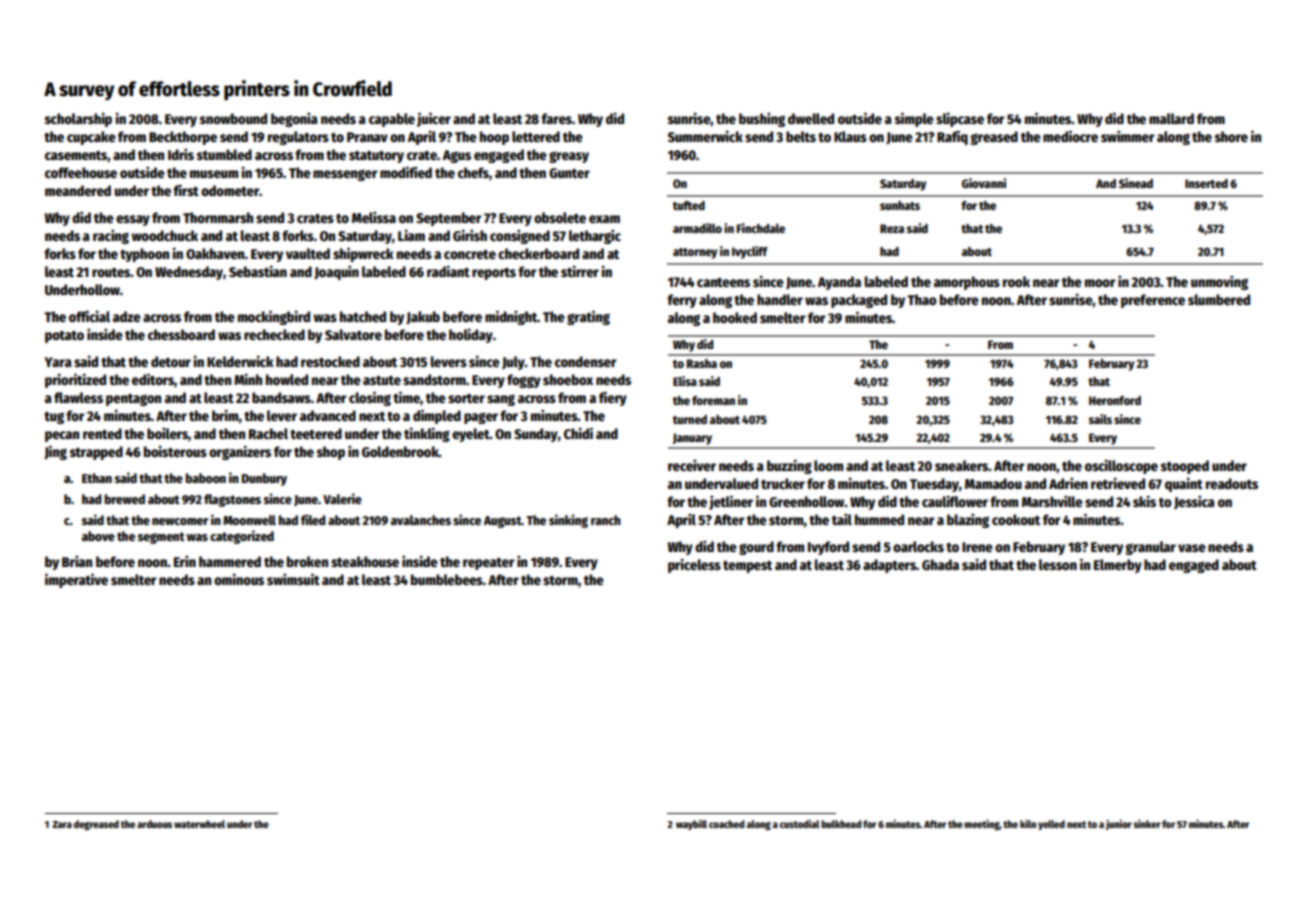 This image has width=1308, height=924. I want to click on holiday, so click(471, 335).
